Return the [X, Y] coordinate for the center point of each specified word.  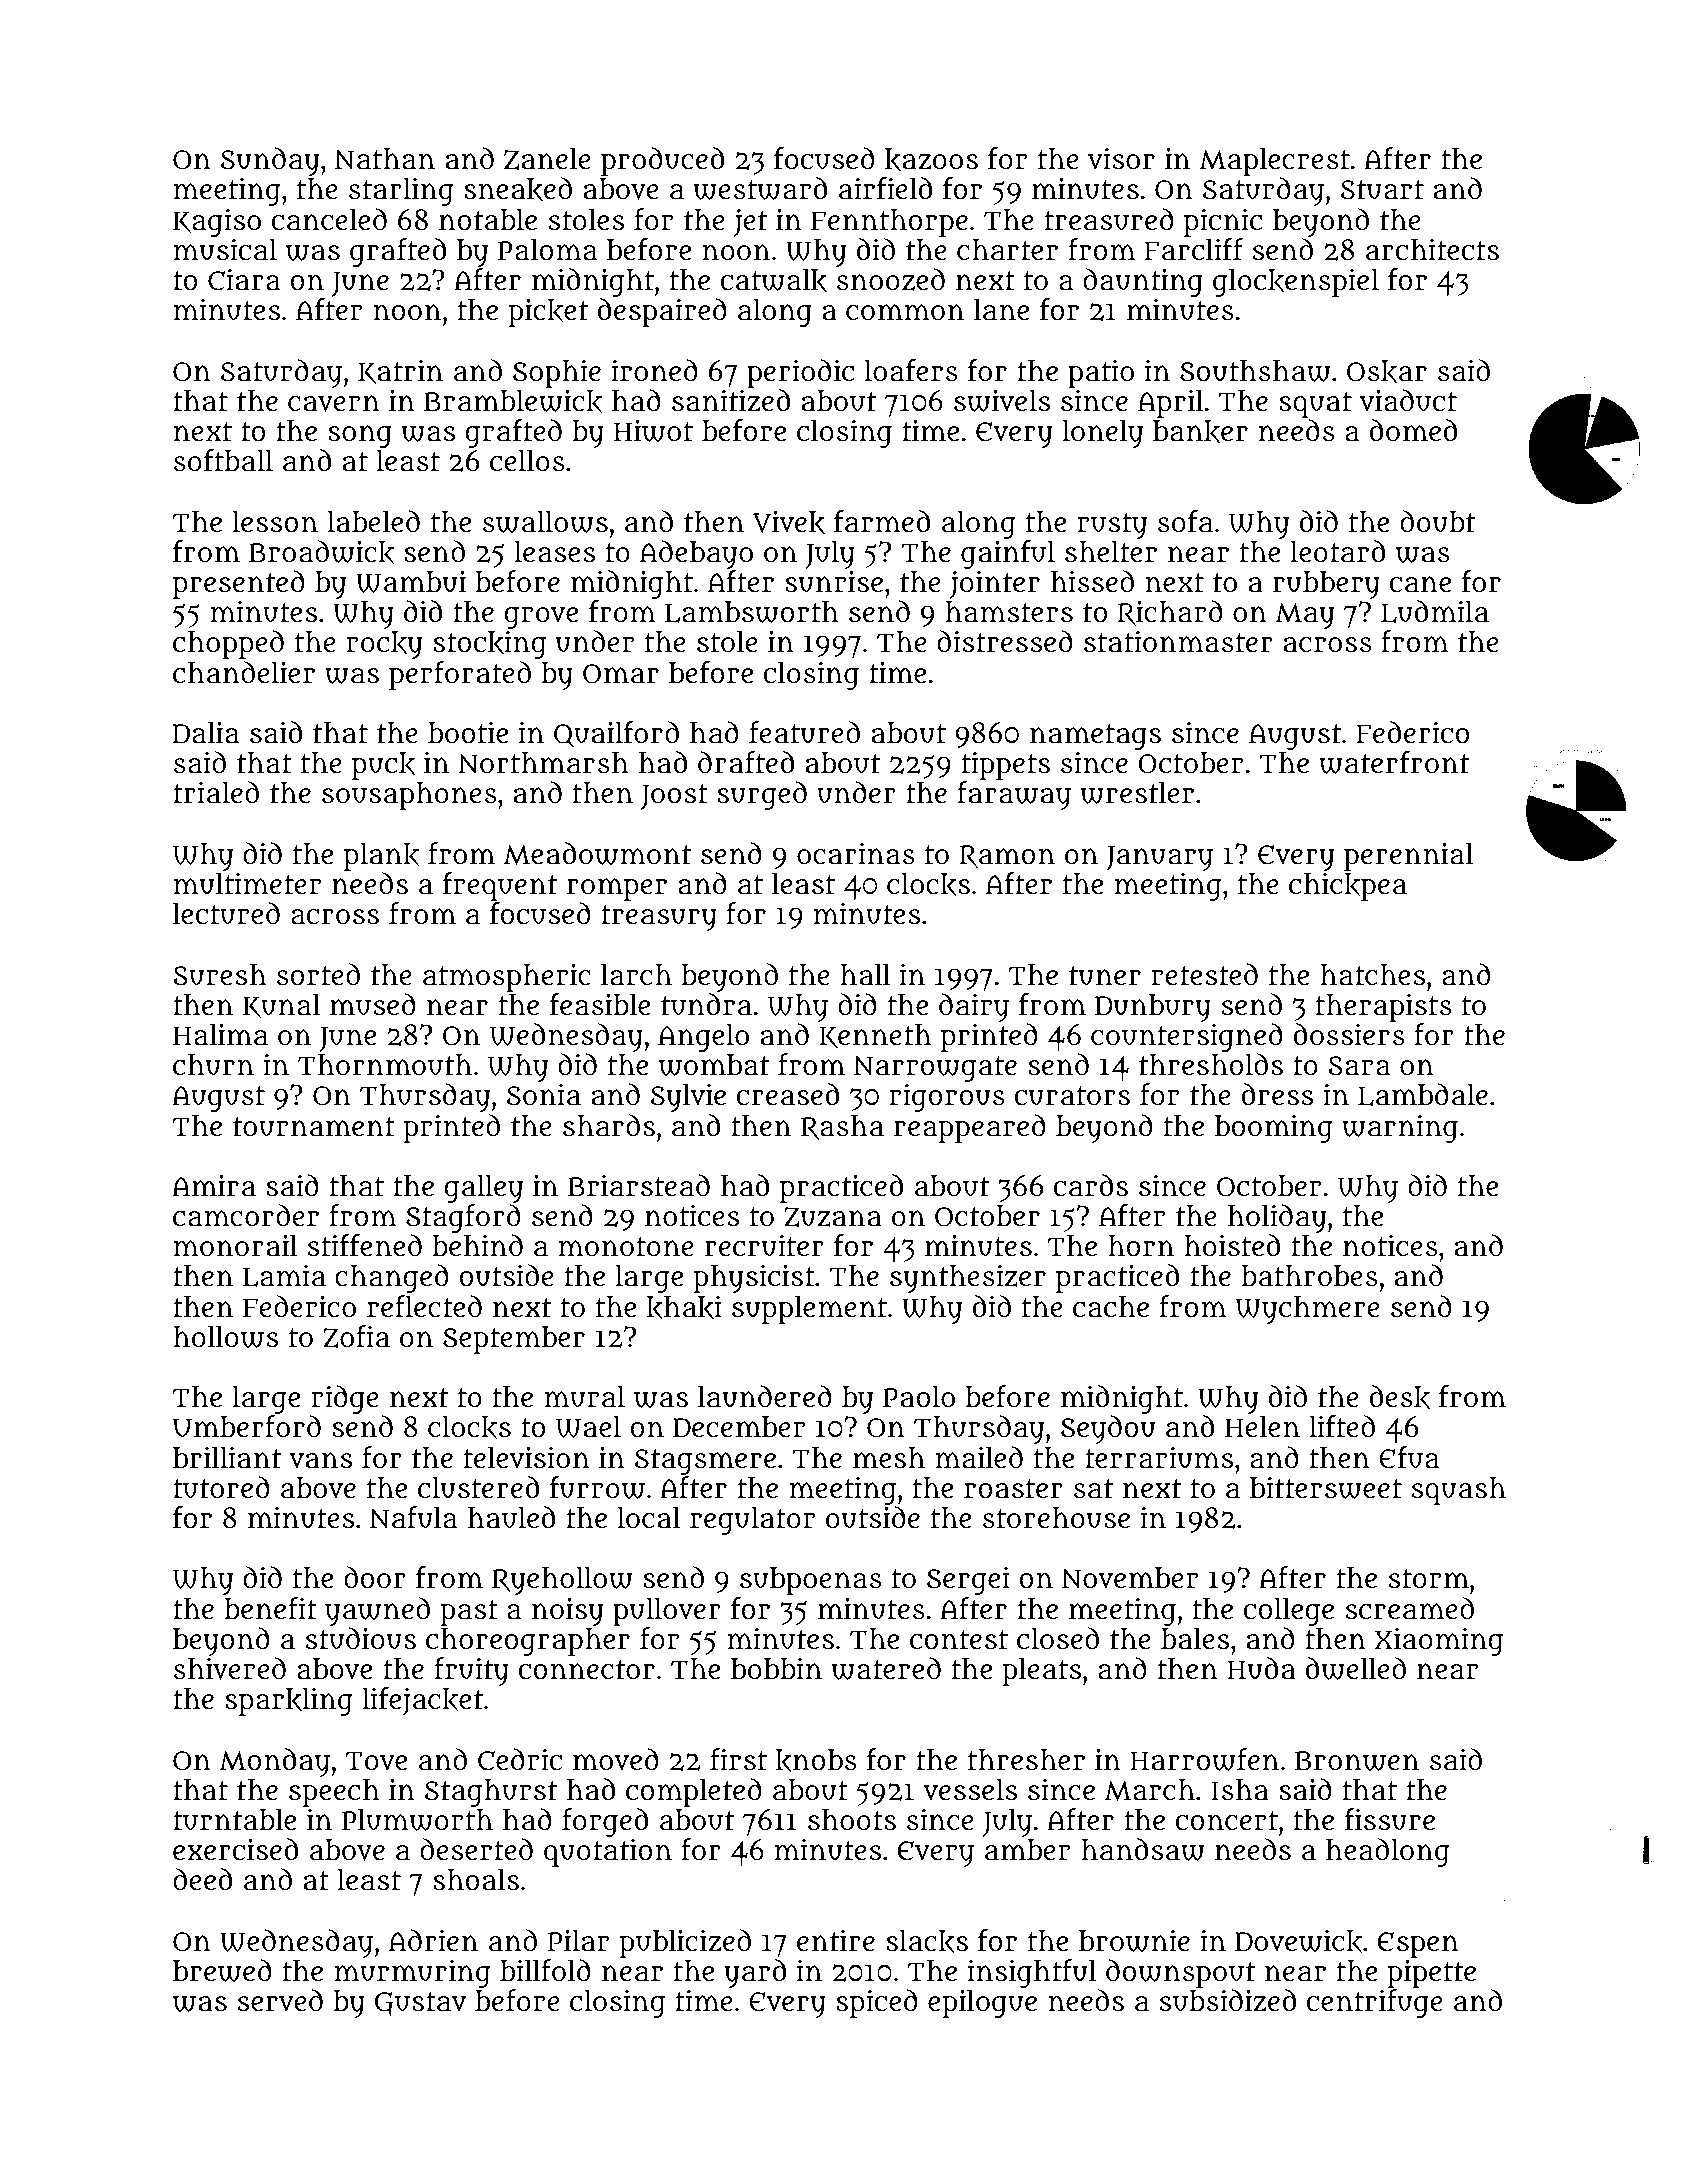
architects [1432, 250]
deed [202, 1879]
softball [223, 460]
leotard [1338, 551]
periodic [800, 373]
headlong [1388, 1852]
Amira [214, 1185]
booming [1274, 1128]
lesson [275, 522]
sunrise [834, 581]
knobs [816, 1761]
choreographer [528, 1642]
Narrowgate [935, 1069]
